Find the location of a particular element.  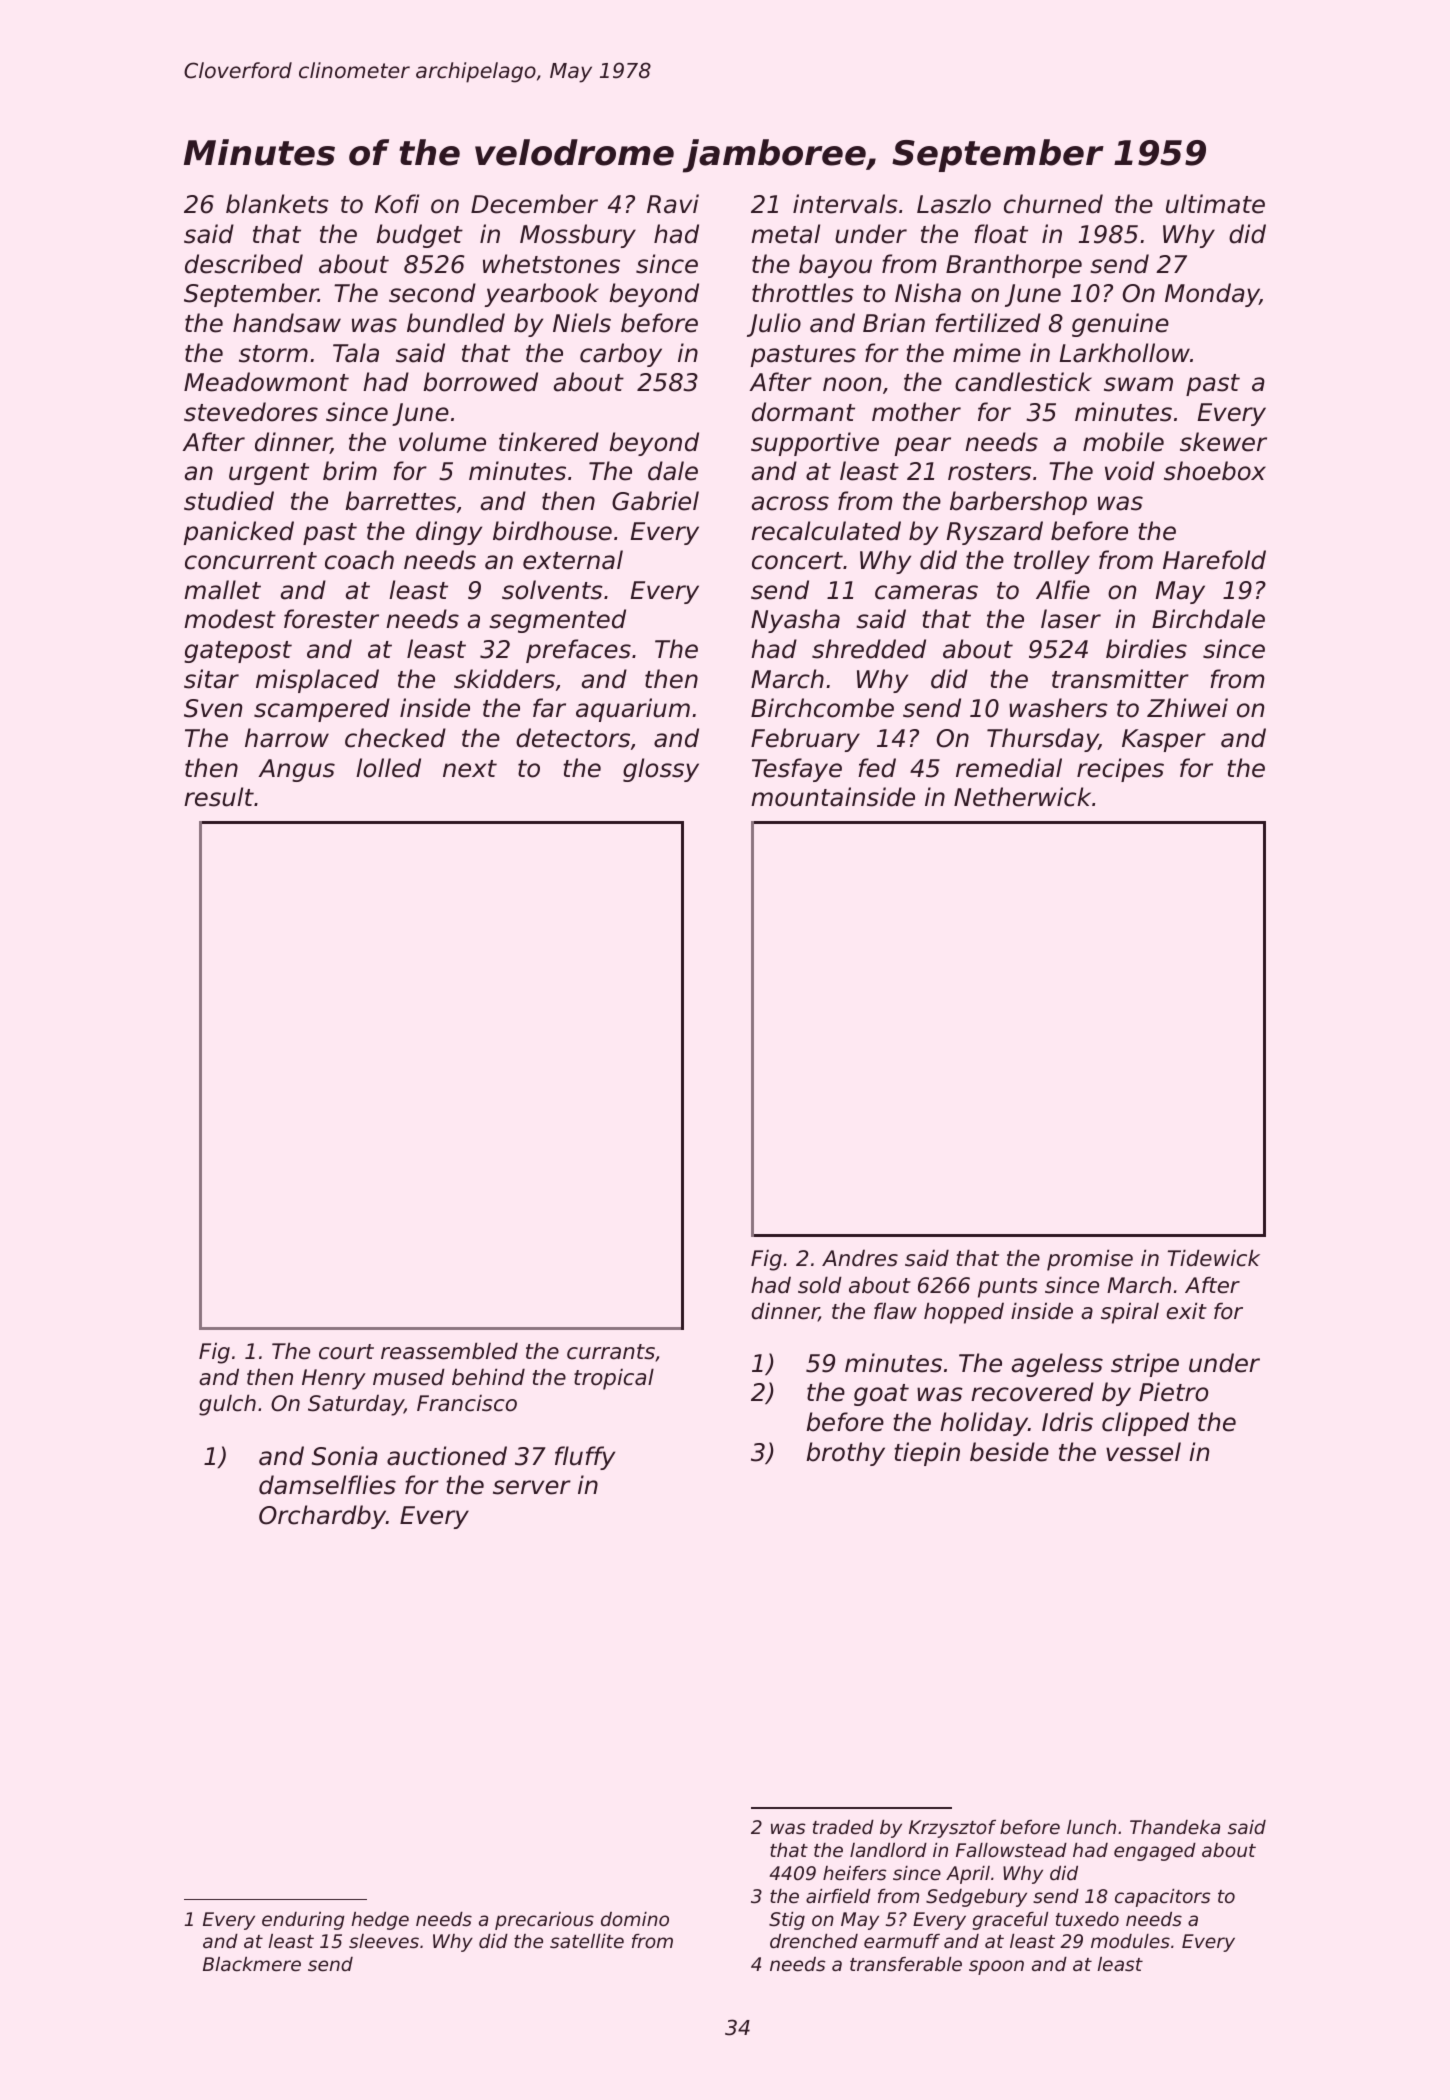

recipes is located at coordinates (1120, 770).
